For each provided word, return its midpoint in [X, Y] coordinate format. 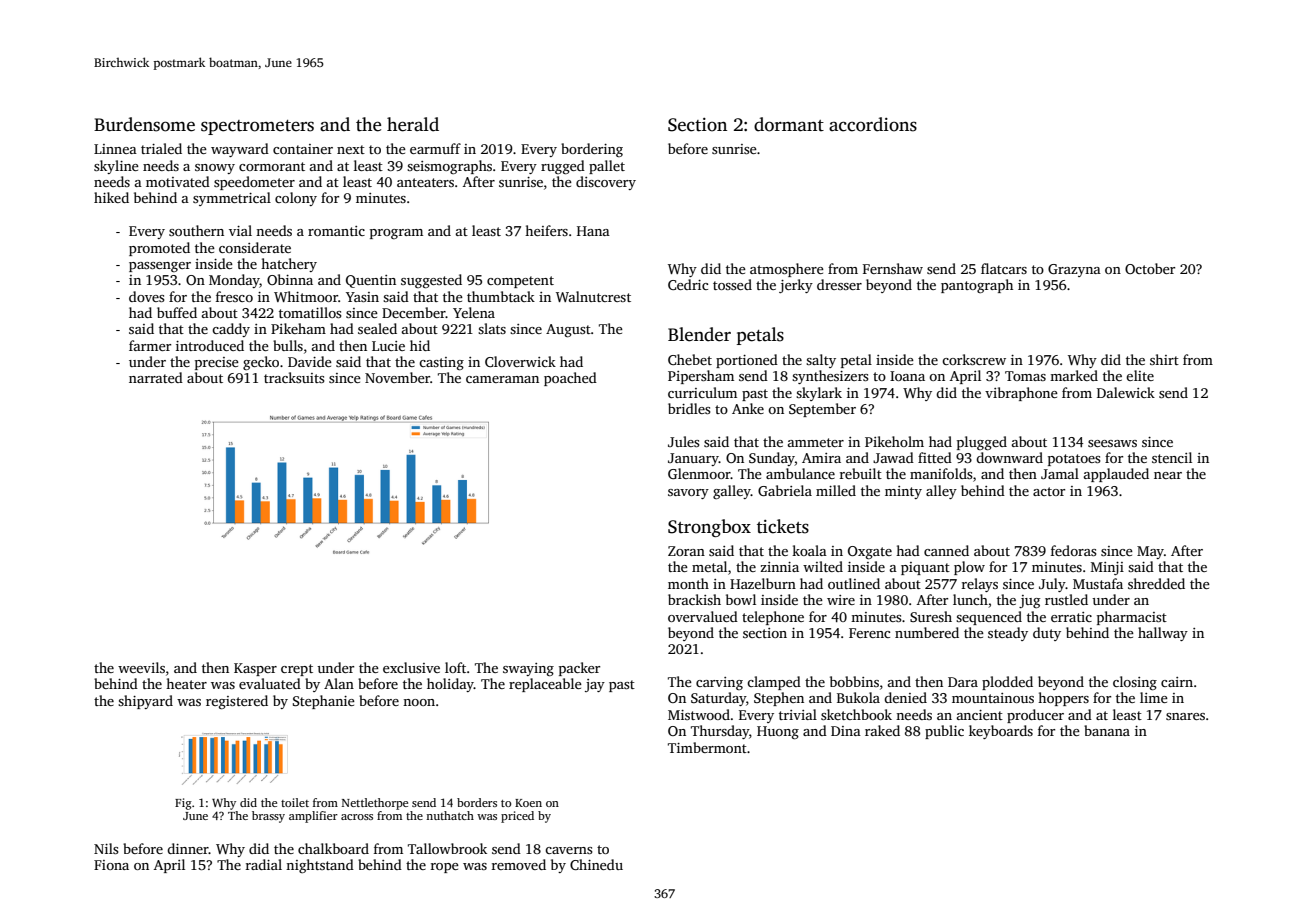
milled [836, 490]
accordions [873, 124]
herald [413, 124]
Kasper [255, 669]
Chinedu [596, 864]
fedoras [1074, 550]
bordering [592, 150]
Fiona [111, 865]
